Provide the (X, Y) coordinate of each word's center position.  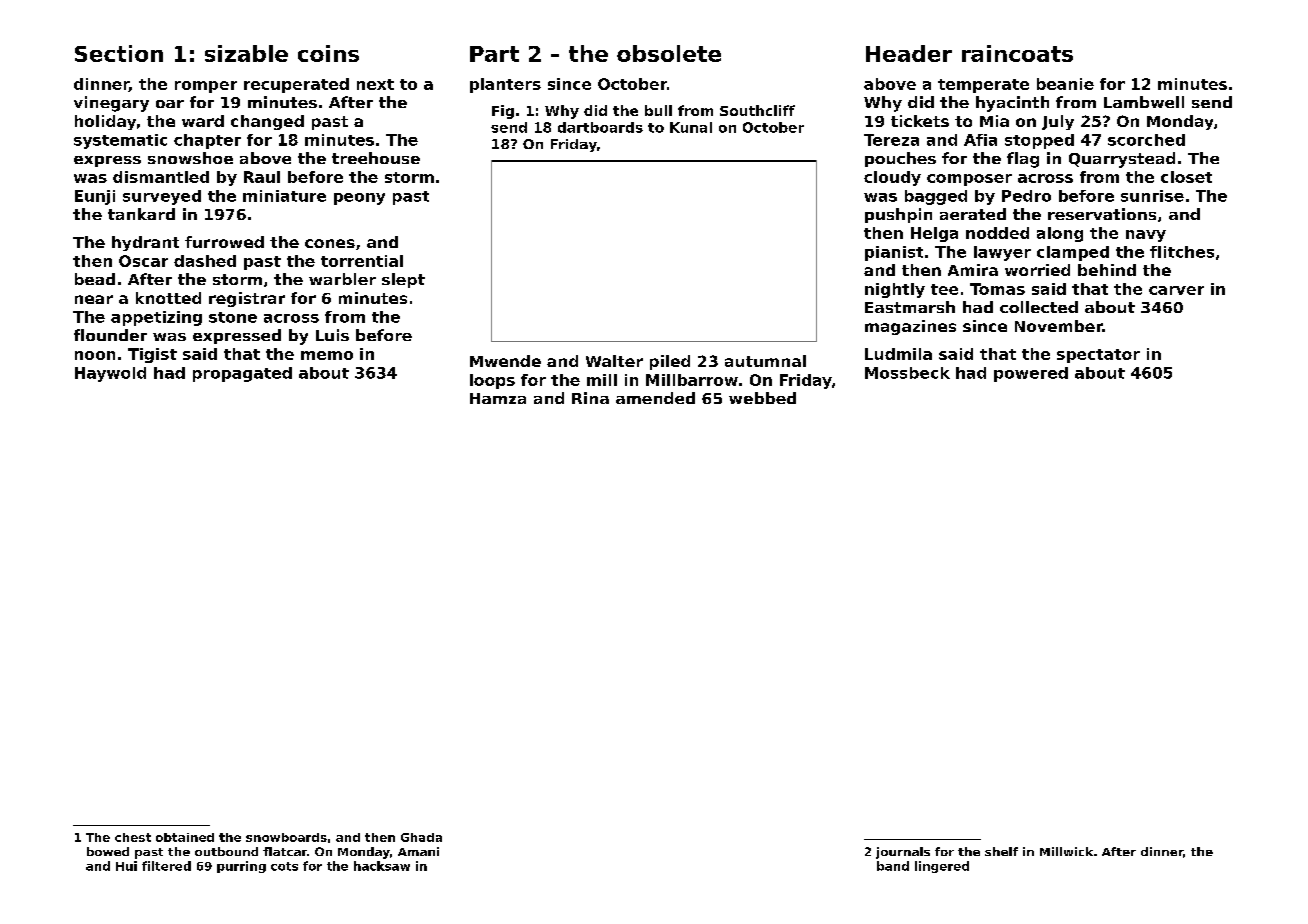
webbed (762, 398)
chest (133, 837)
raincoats (1017, 53)
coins (328, 53)
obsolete (669, 53)
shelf (1001, 851)
